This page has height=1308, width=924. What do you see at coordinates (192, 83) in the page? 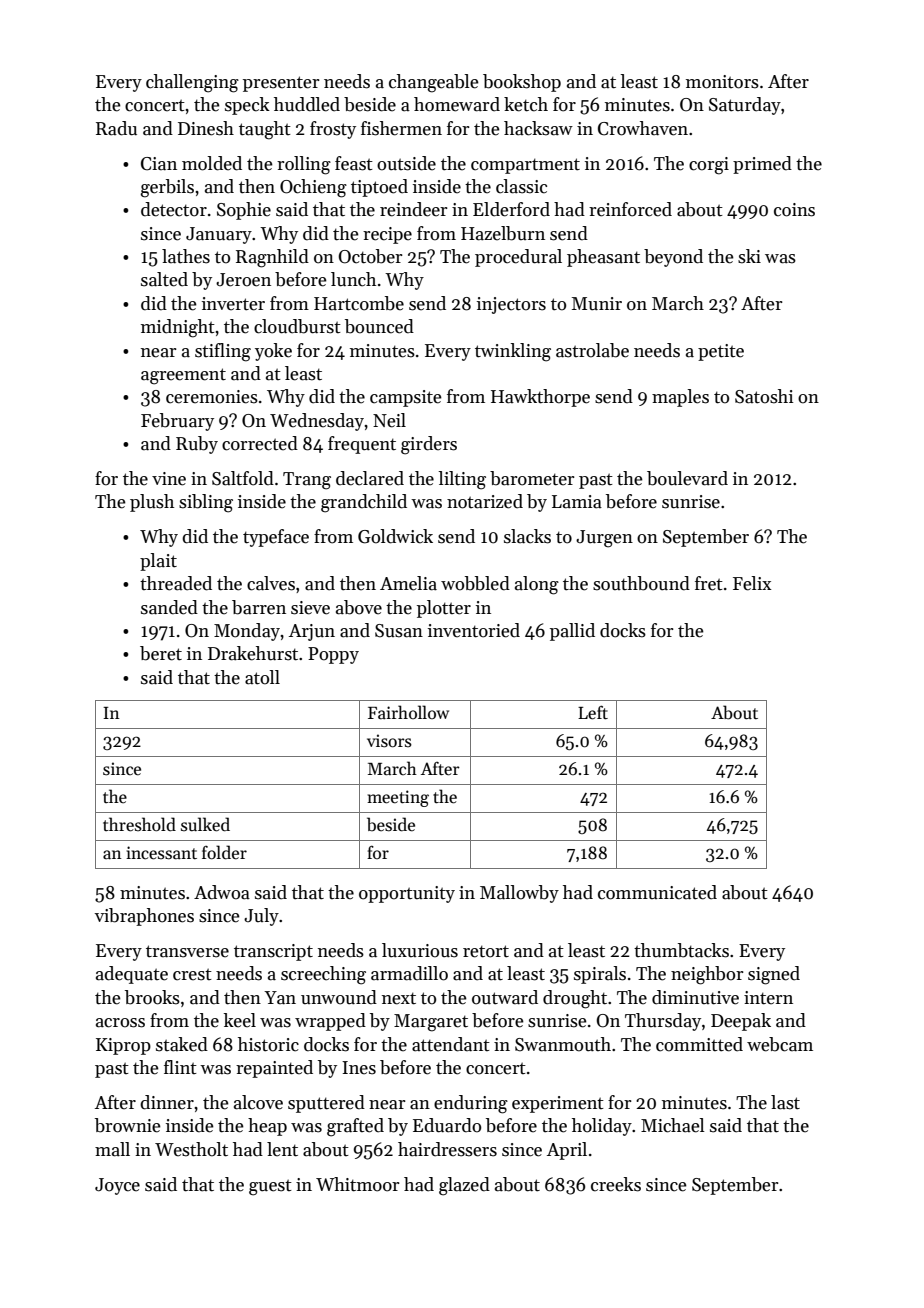
I see `challenging` at bounding box center [192, 83].
